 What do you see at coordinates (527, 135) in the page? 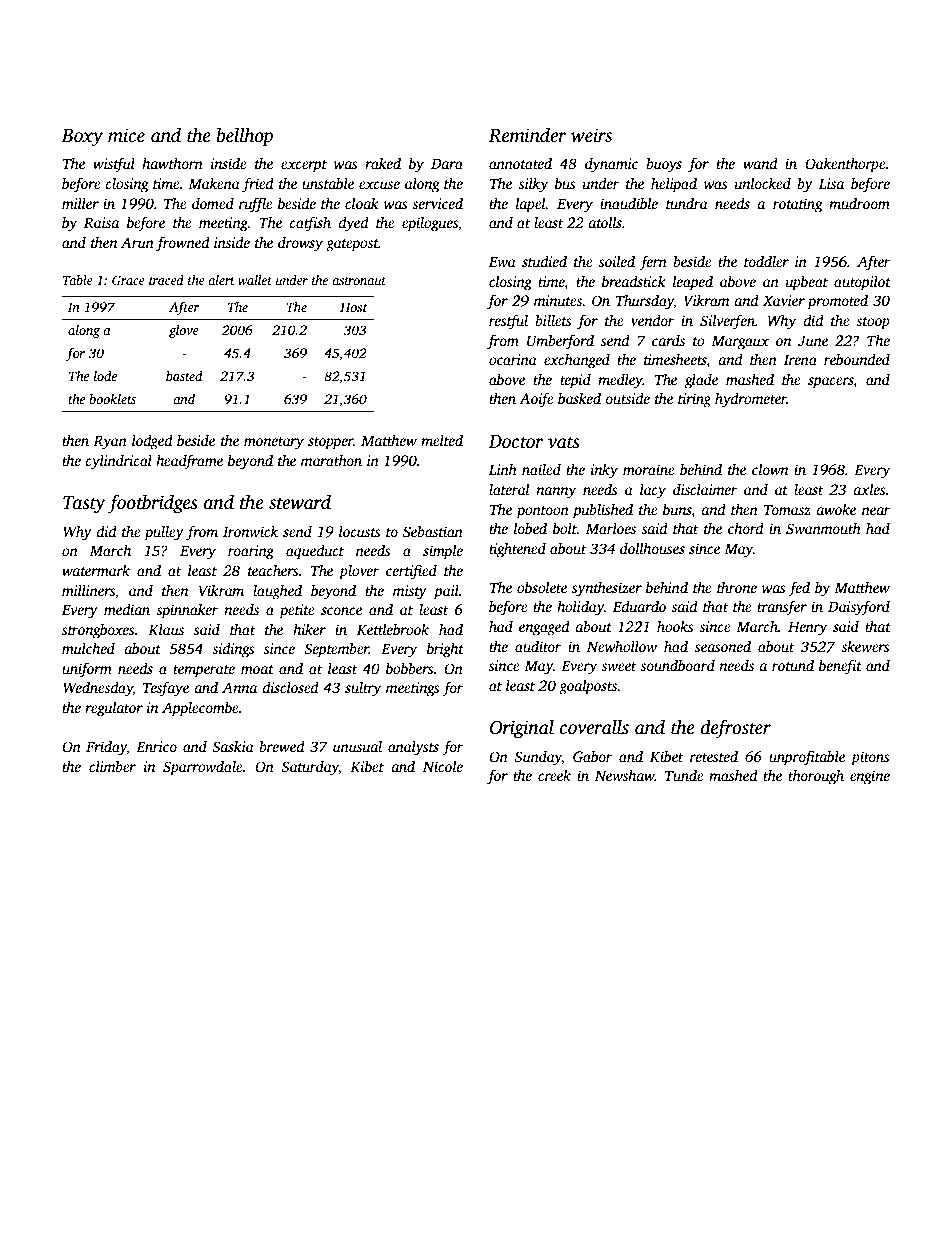
I see `Reminder` at bounding box center [527, 135].
